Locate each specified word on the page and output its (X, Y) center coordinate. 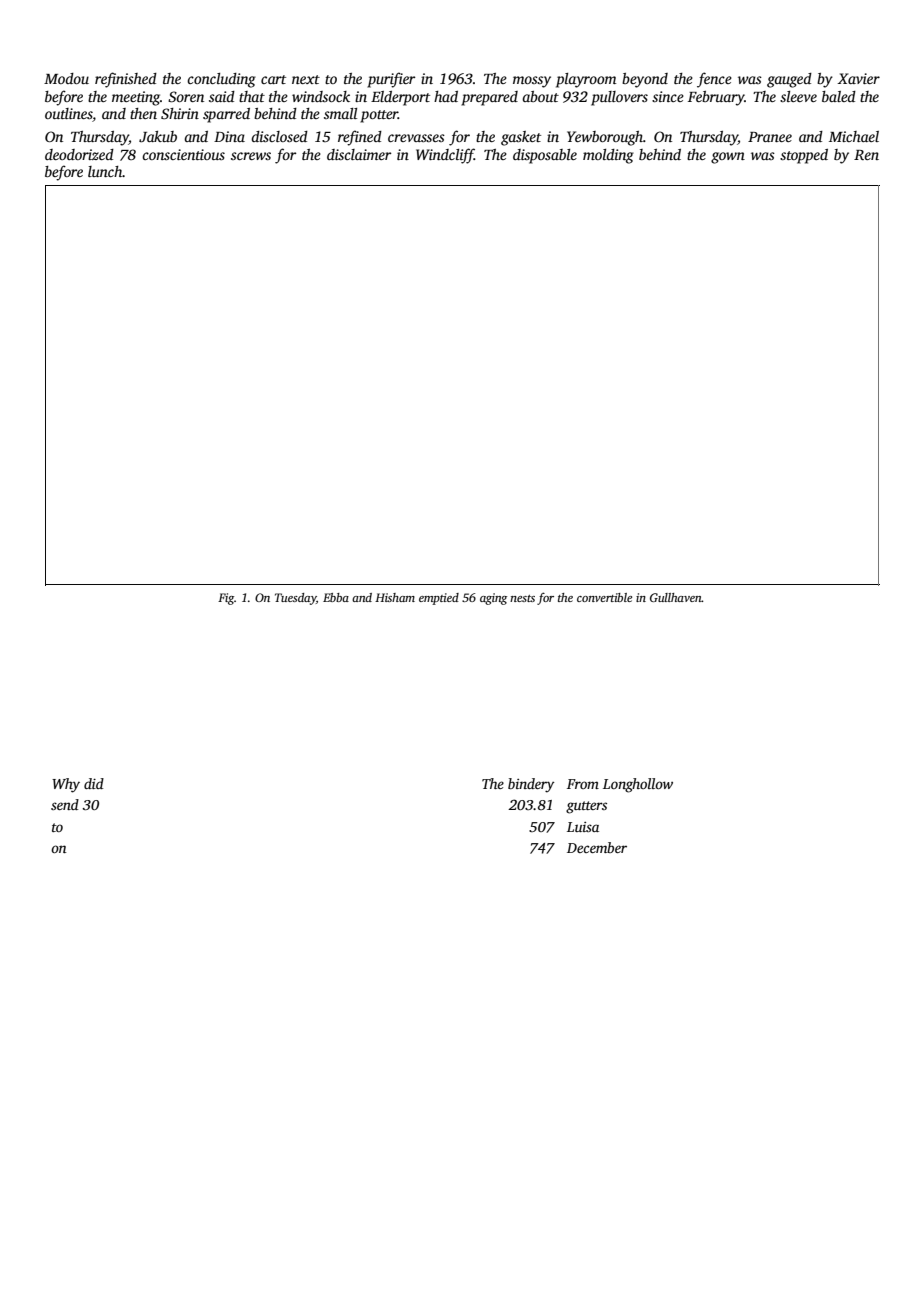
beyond (645, 80)
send (65, 804)
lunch (105, 171)
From (583, 784)
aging (493, 599)
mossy (532, 82)
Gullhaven (676, 597)
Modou (66, 78)
